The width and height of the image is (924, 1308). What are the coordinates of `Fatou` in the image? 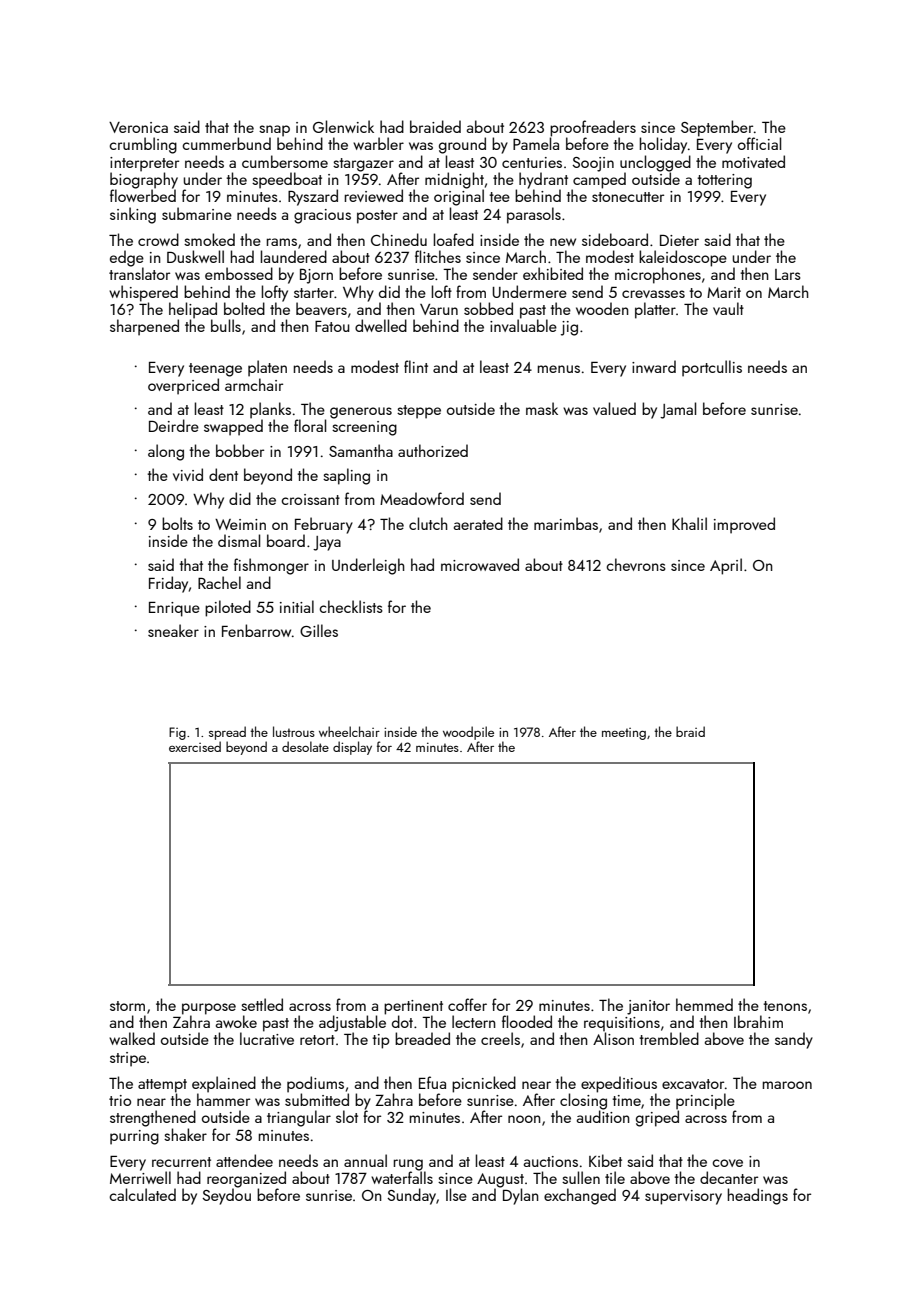 It's located at (332, 326).
